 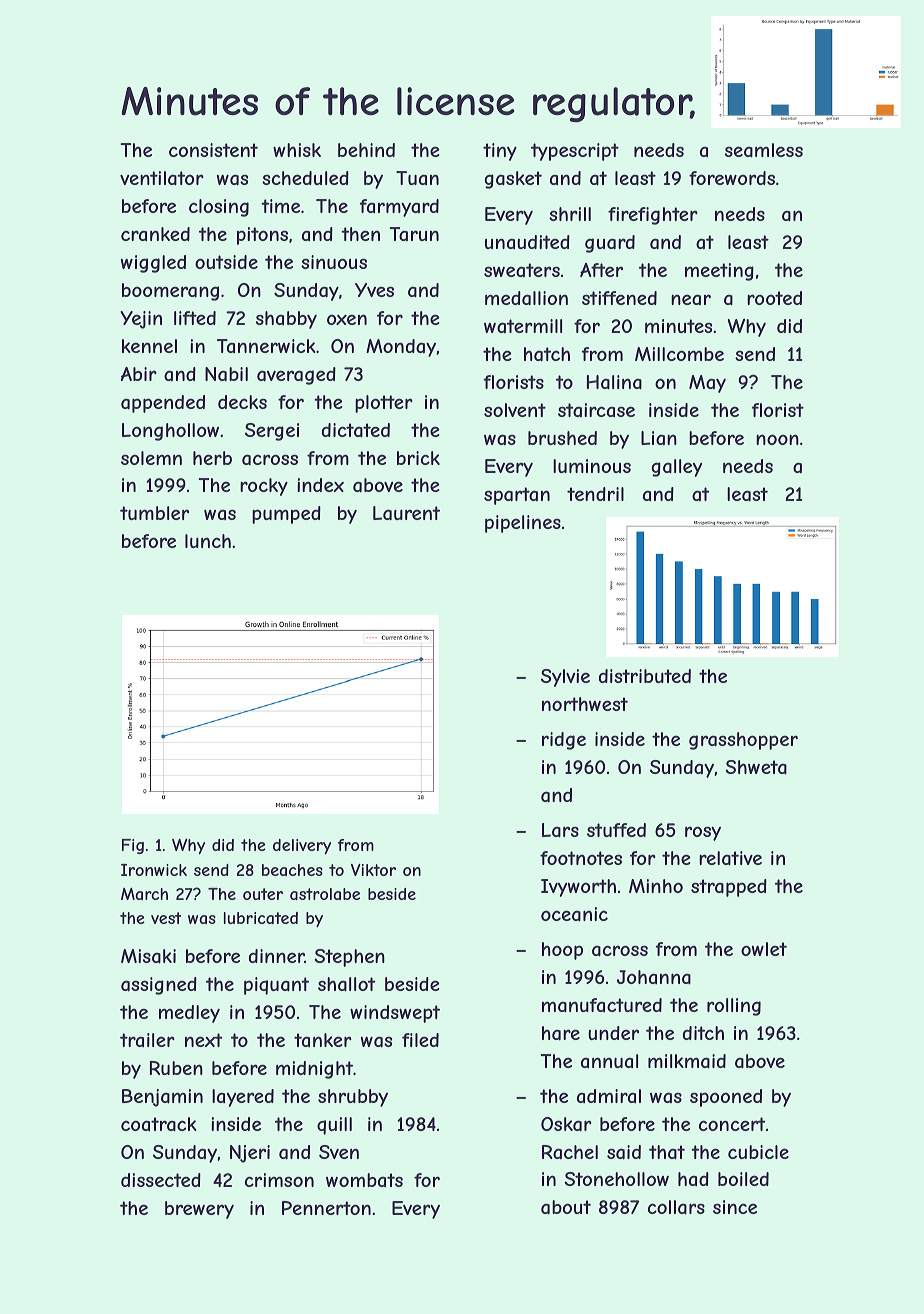 I want to click on Lian, so click(x=659, y=438).
